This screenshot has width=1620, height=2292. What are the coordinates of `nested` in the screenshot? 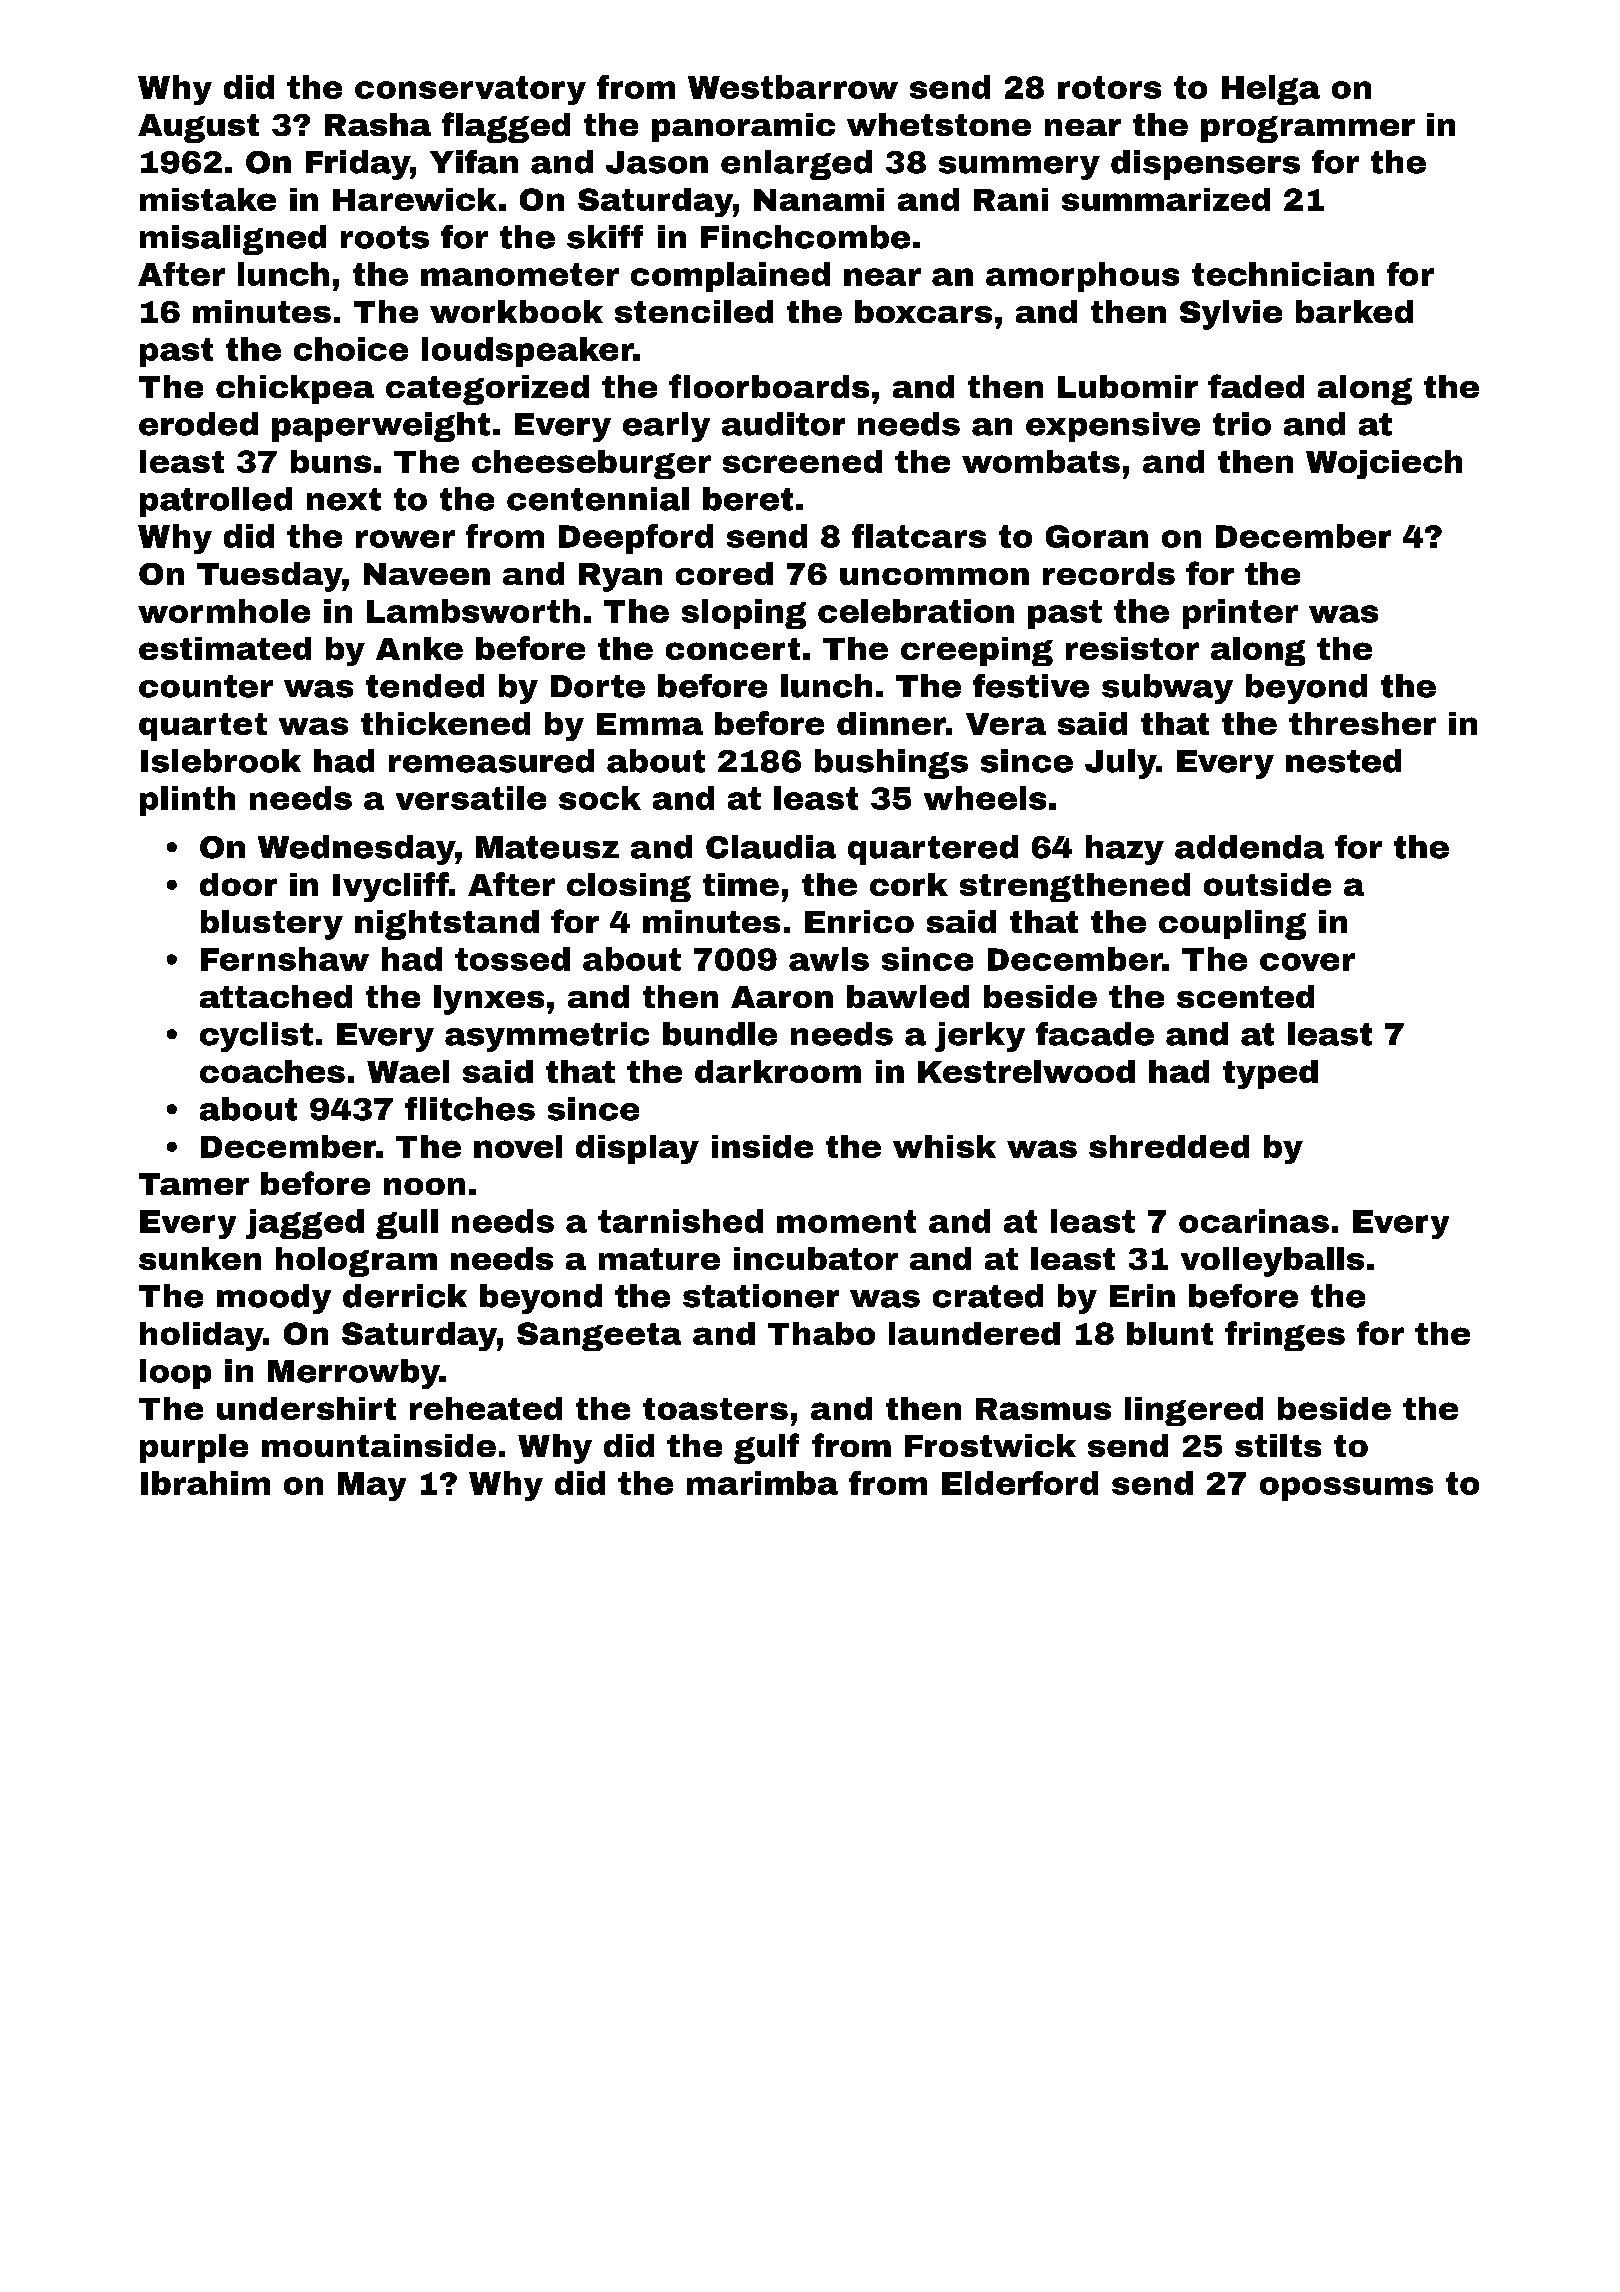 It's located at (1343, 761).
